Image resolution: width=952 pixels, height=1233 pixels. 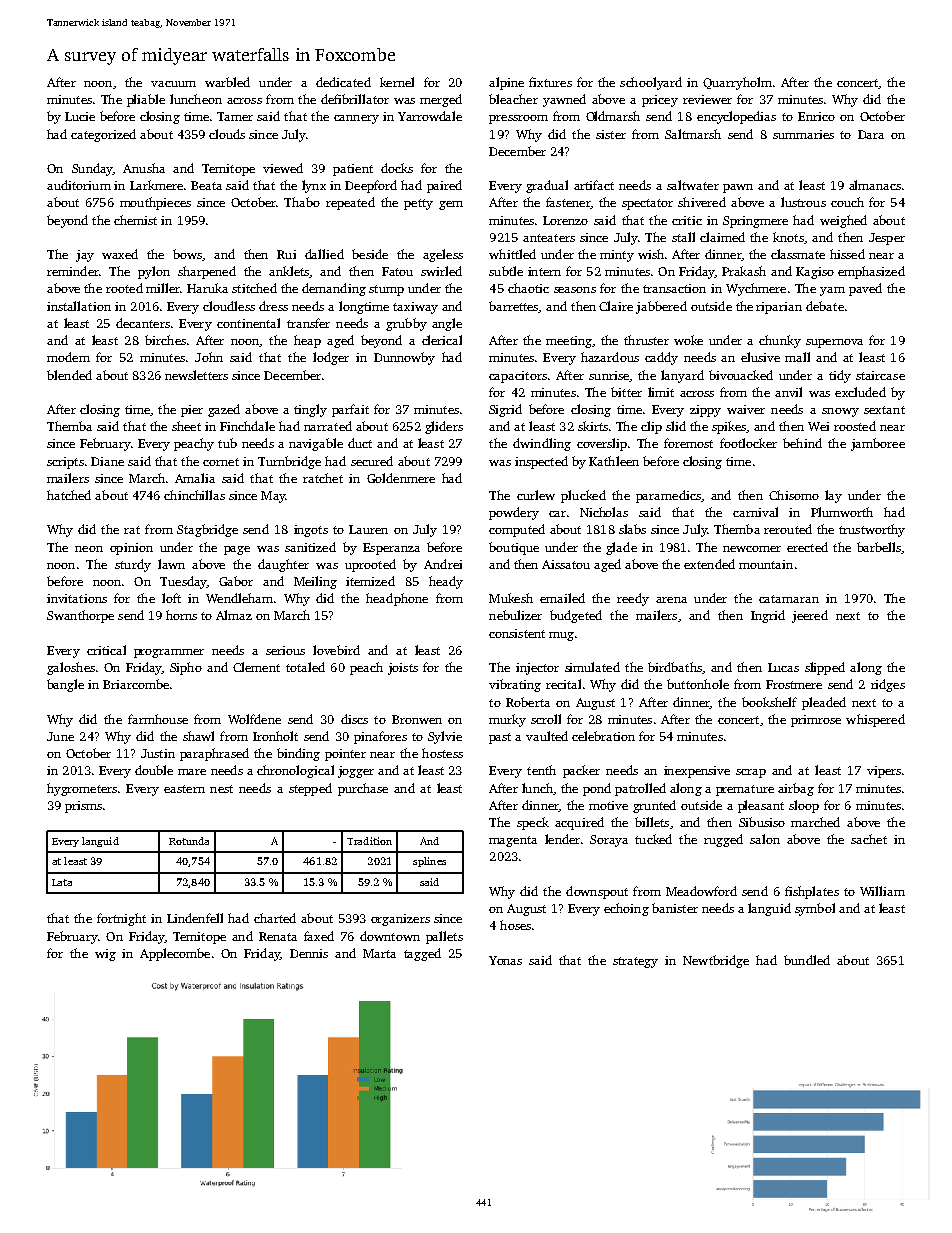 What do you see at coordinates (105, 955) in the document?
I see `wig` at bounding box center [105, 955].
